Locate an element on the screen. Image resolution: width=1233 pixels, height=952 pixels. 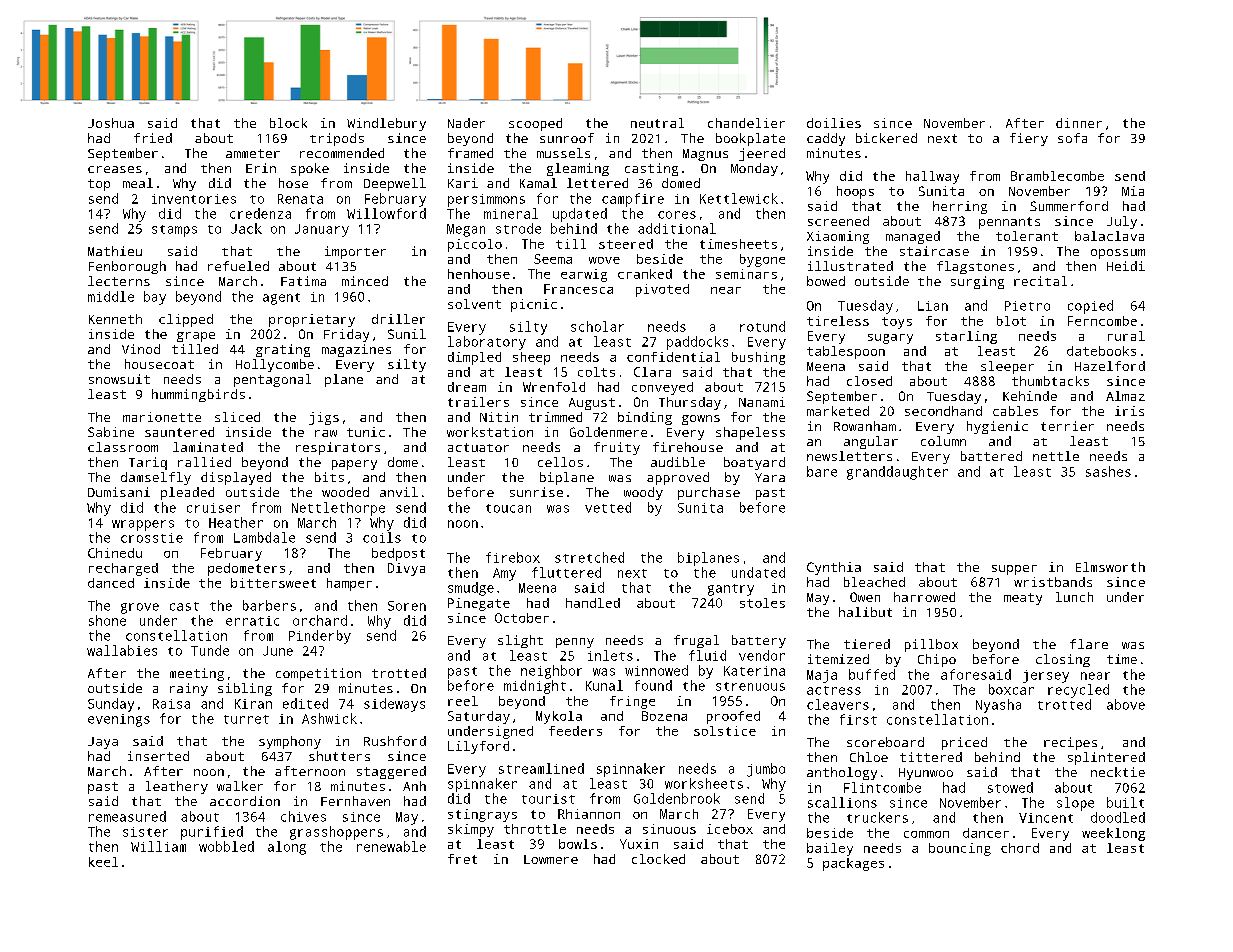
sunrise is located at coordinates (536, 492).
